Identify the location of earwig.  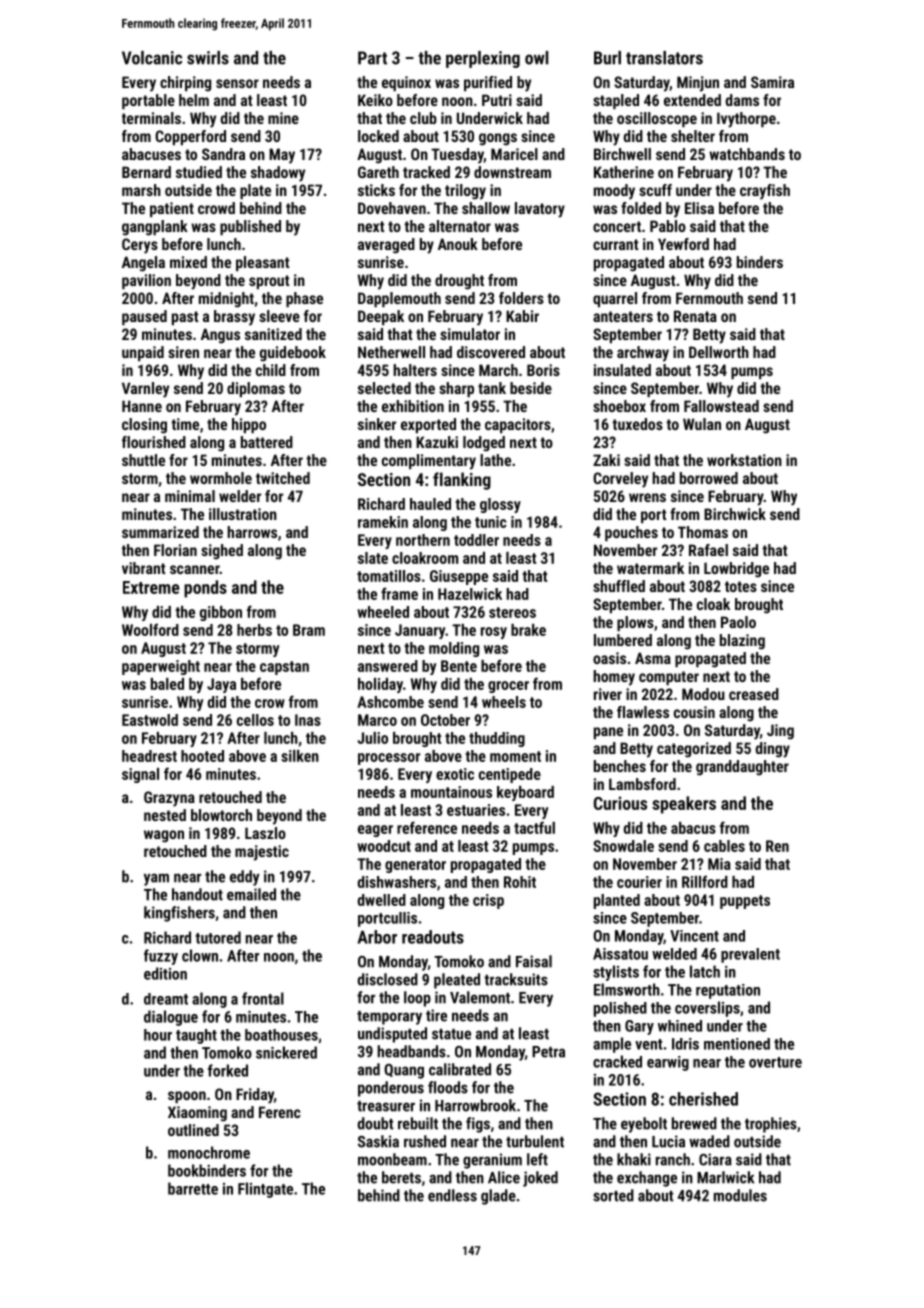
(668, 1063).
